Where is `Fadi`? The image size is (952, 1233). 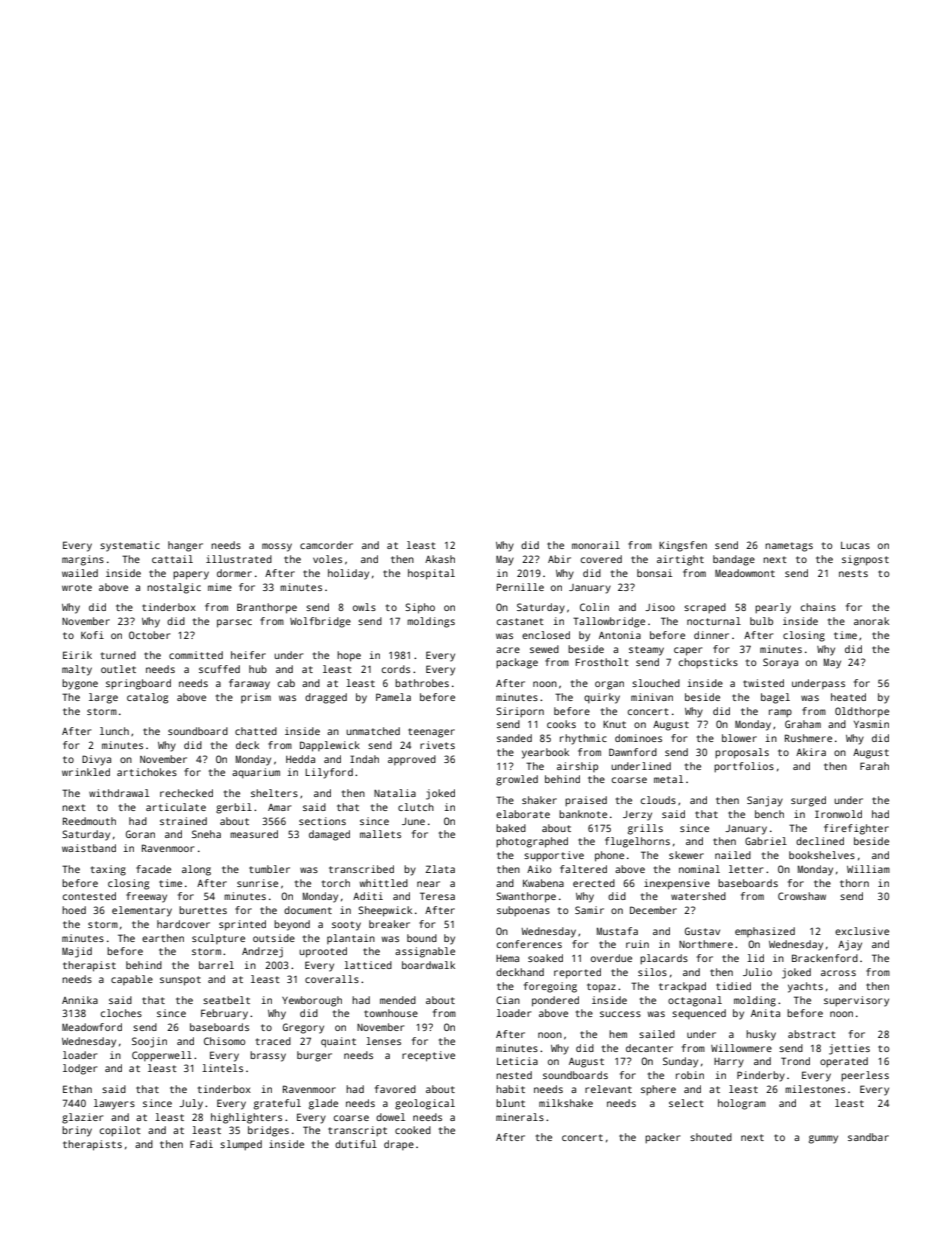
Fadi is located at coordinates (201, 1144).
